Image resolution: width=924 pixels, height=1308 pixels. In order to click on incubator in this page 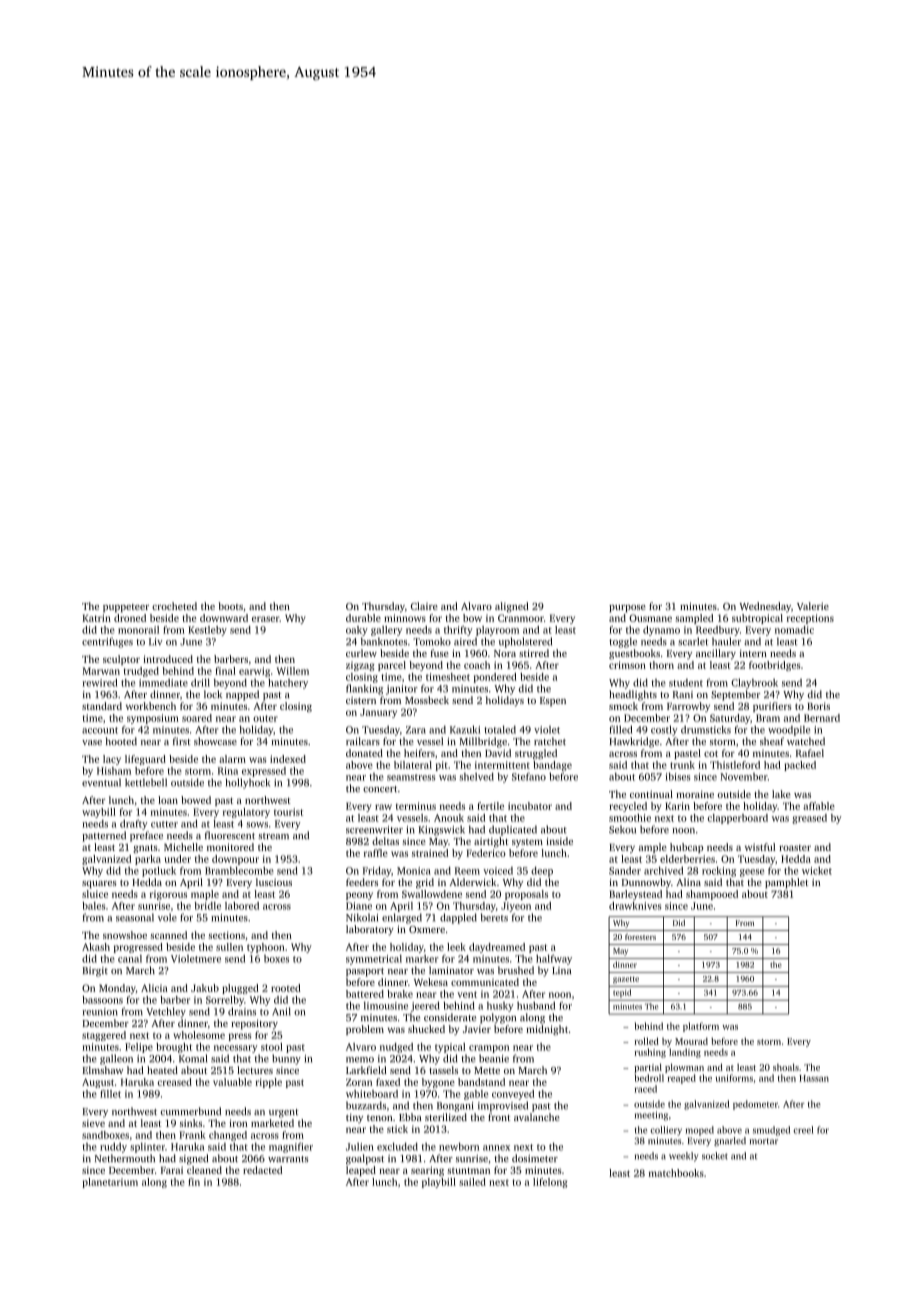, I will do `click(530, 806)`.
